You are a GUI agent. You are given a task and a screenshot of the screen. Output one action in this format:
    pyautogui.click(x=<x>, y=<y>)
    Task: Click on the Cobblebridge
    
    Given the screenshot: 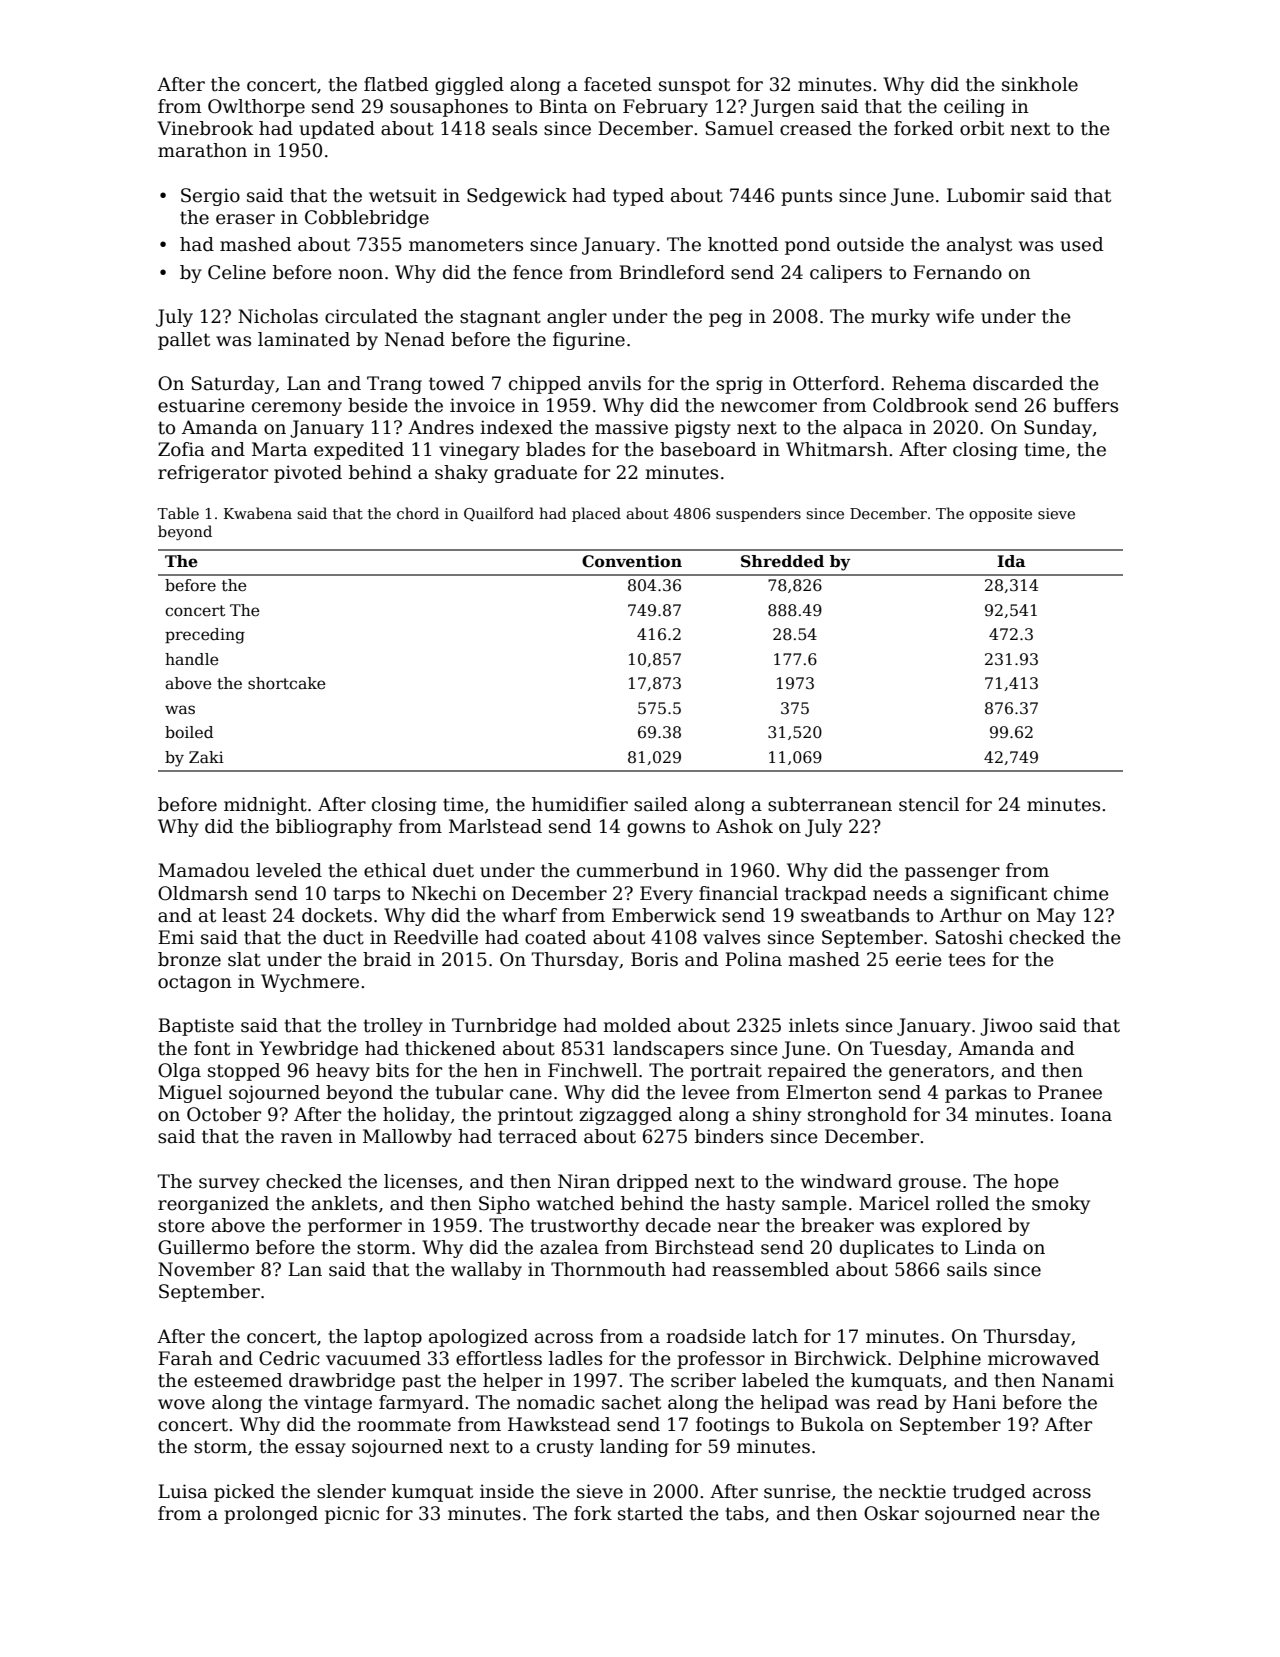 What is the action you would take?
    pyautogui.click(x=367, y=219)
